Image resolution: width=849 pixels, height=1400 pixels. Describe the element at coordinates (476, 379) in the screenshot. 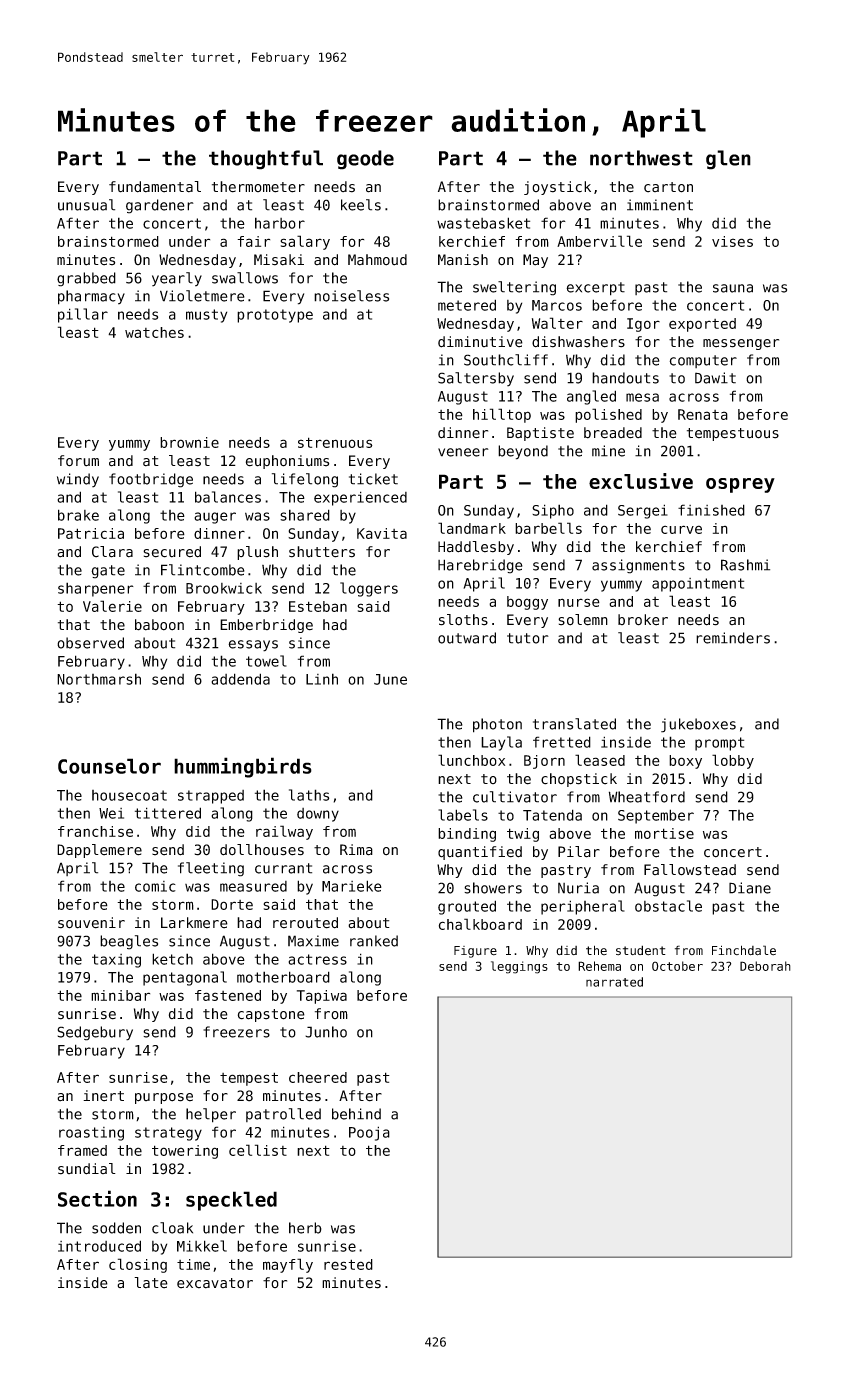

I see `Saltersby` at that location.
